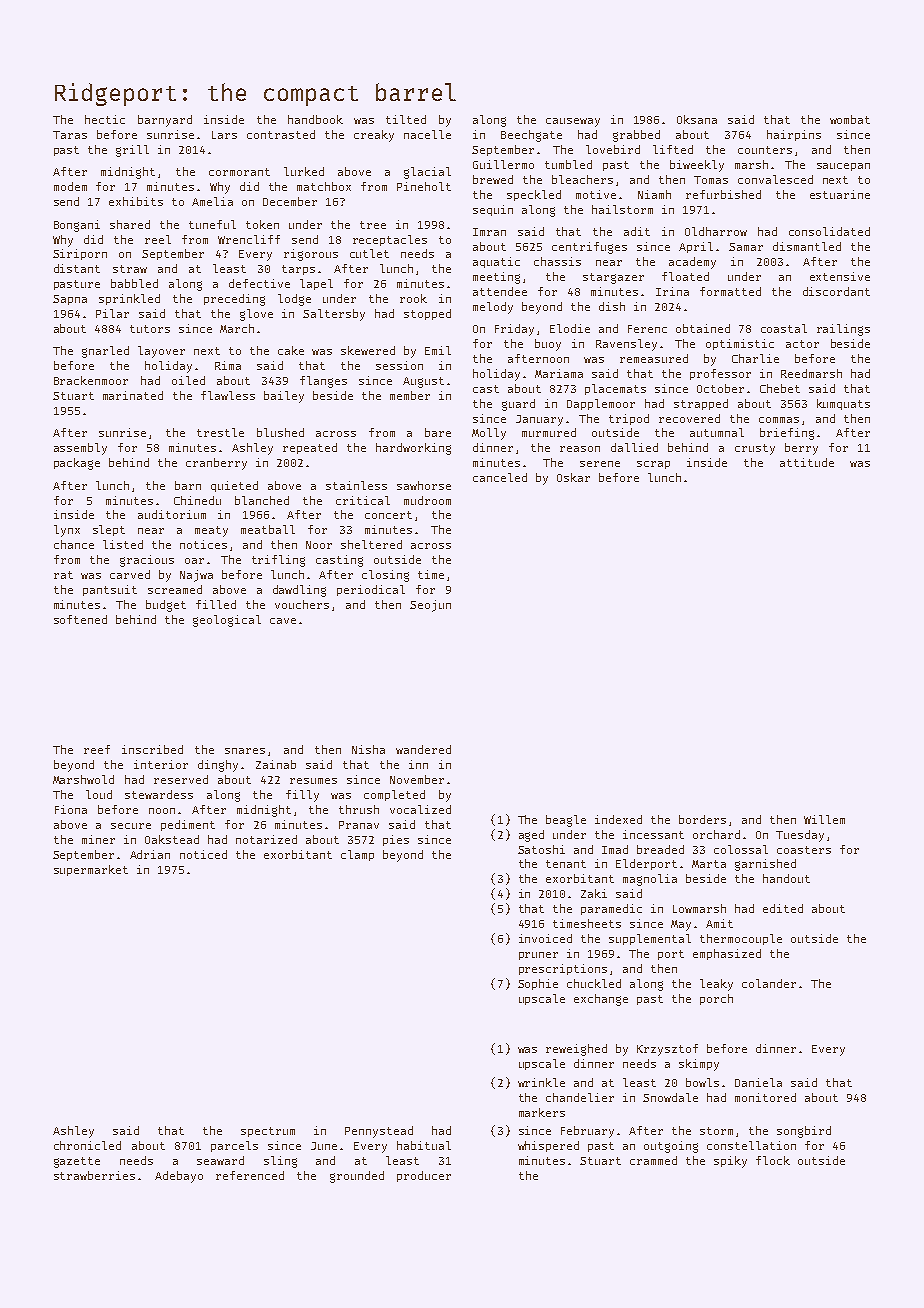 This document has width=924, height=1308. Describe the element at coordinates (545, 938) in the document. I see `invoiced` at that location.
